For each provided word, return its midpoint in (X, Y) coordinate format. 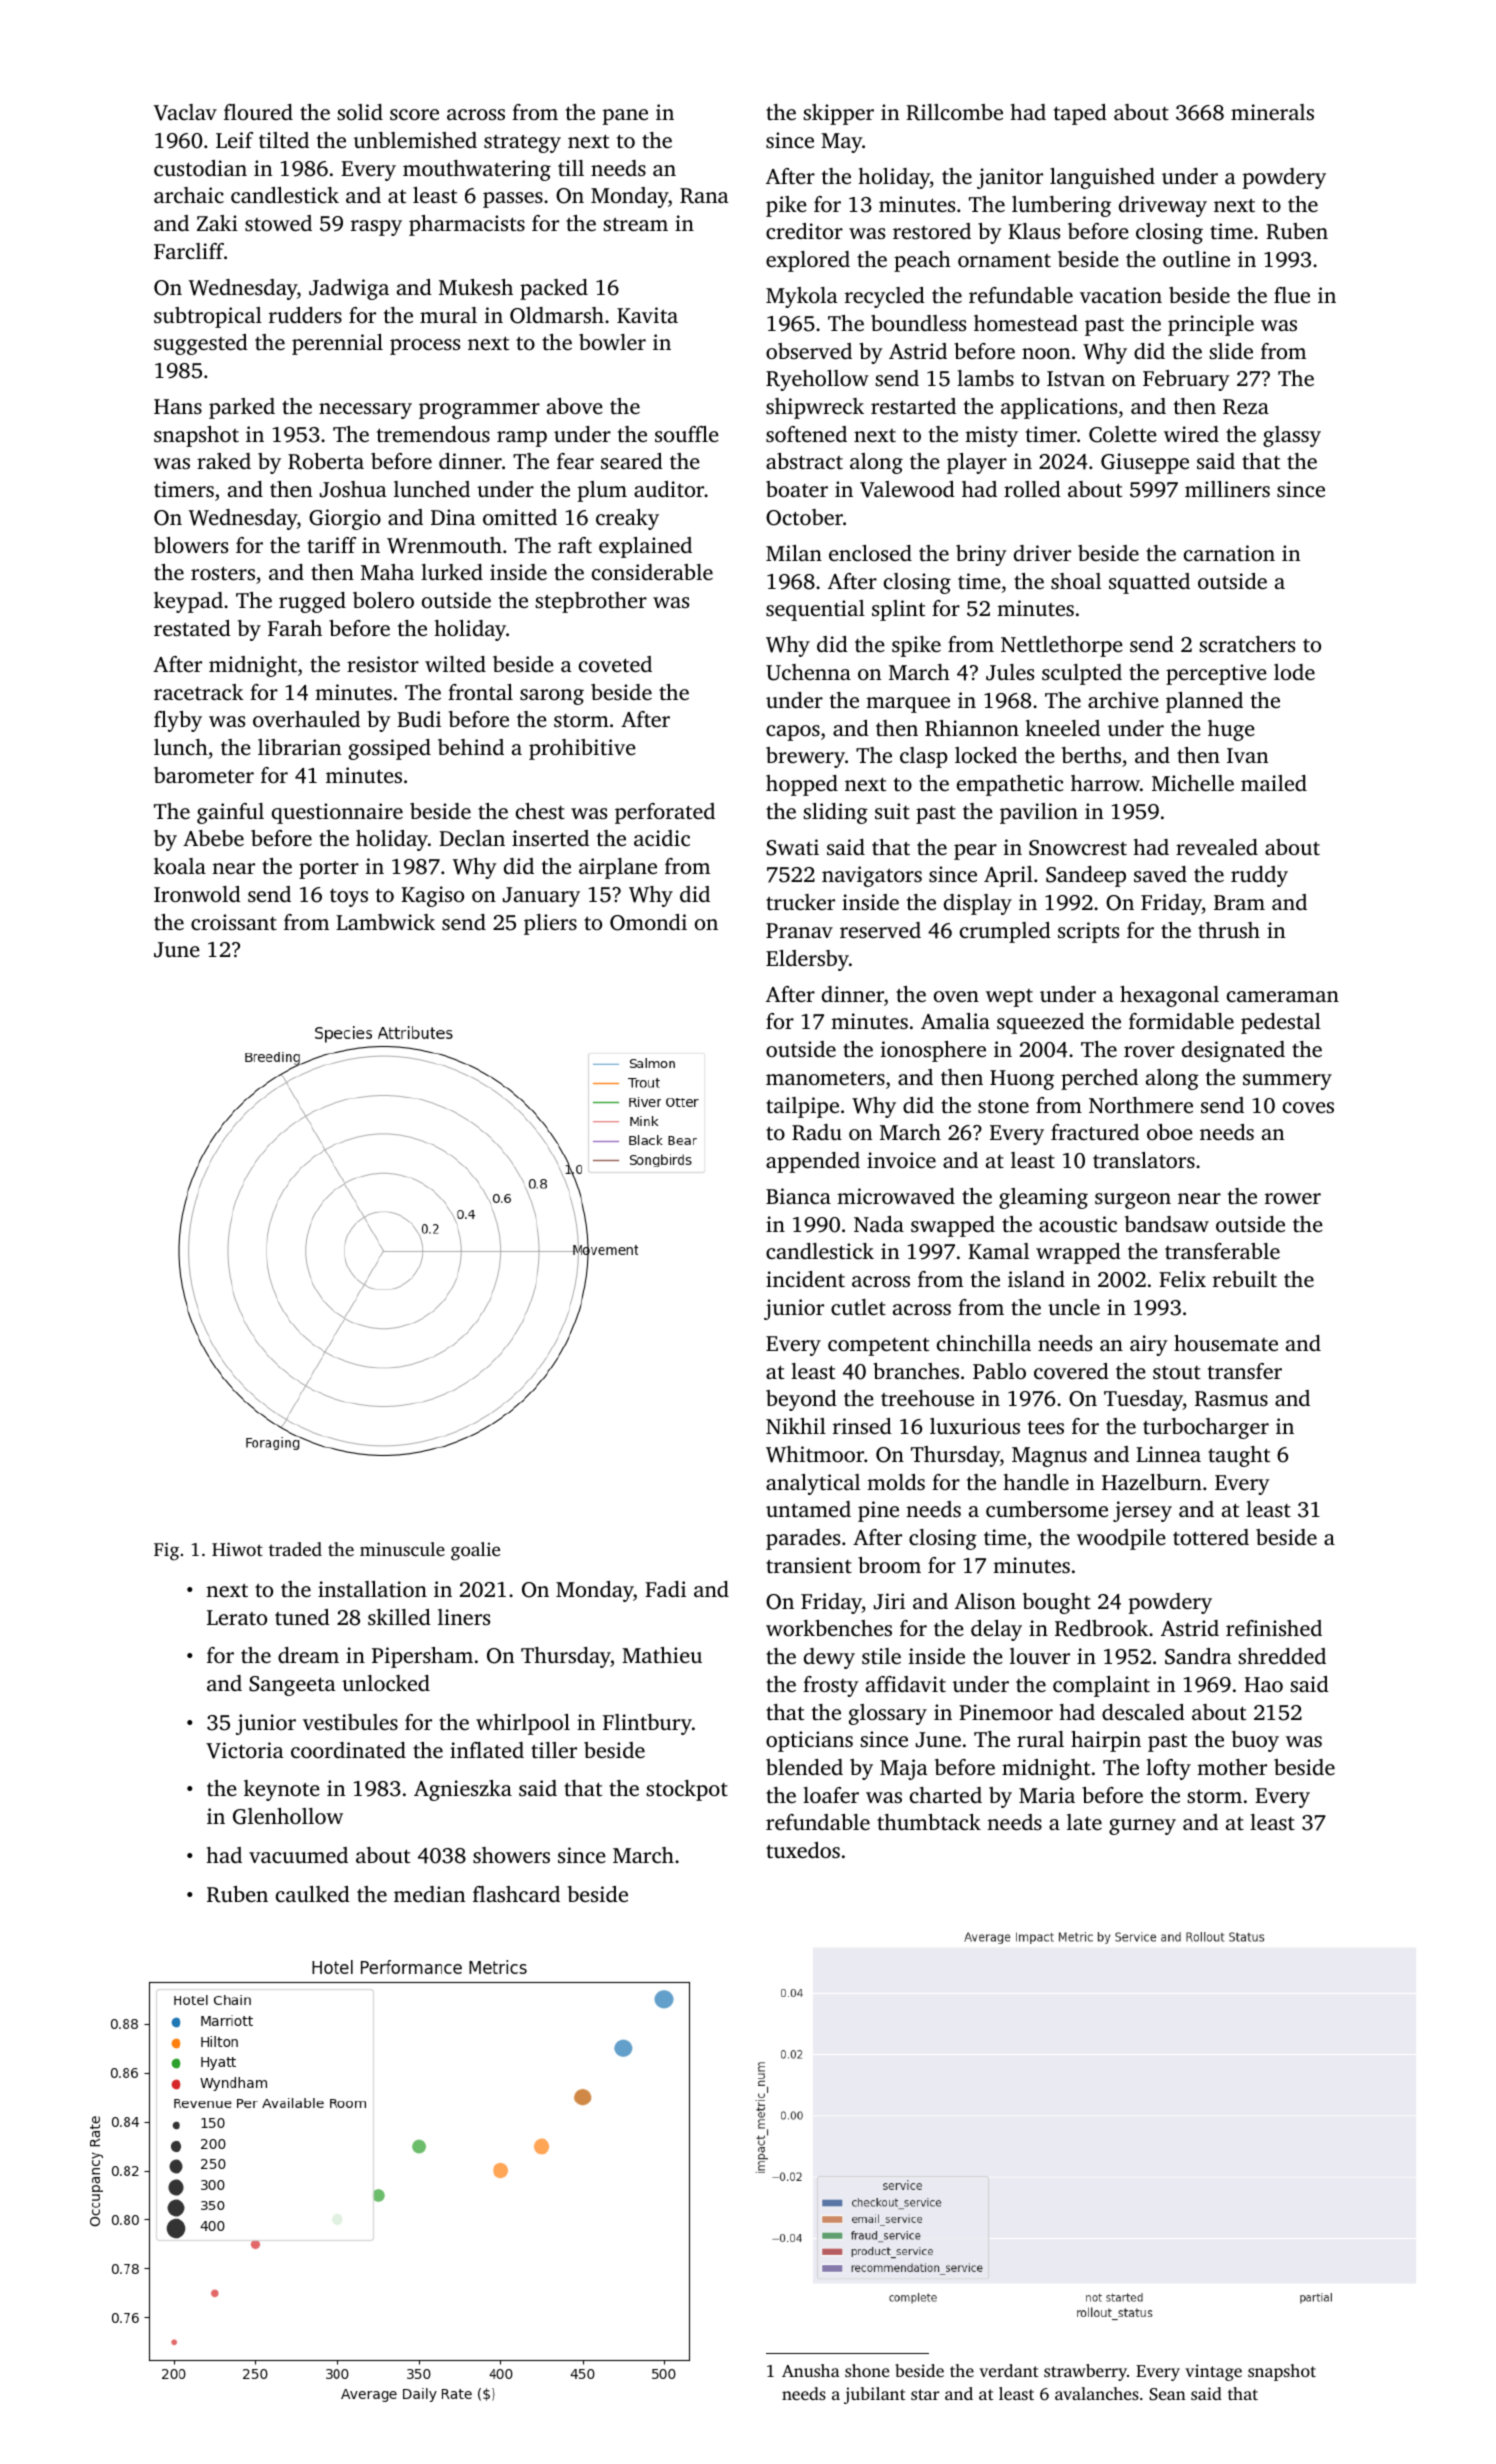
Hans (178, 406)
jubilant (875, 2395)
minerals (1272, 112)
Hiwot (237, 1549)
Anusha (811, 2370)
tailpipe (802, 1107)
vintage (1213, 2372)
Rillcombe (954, 112)
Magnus (1049, 1457)
